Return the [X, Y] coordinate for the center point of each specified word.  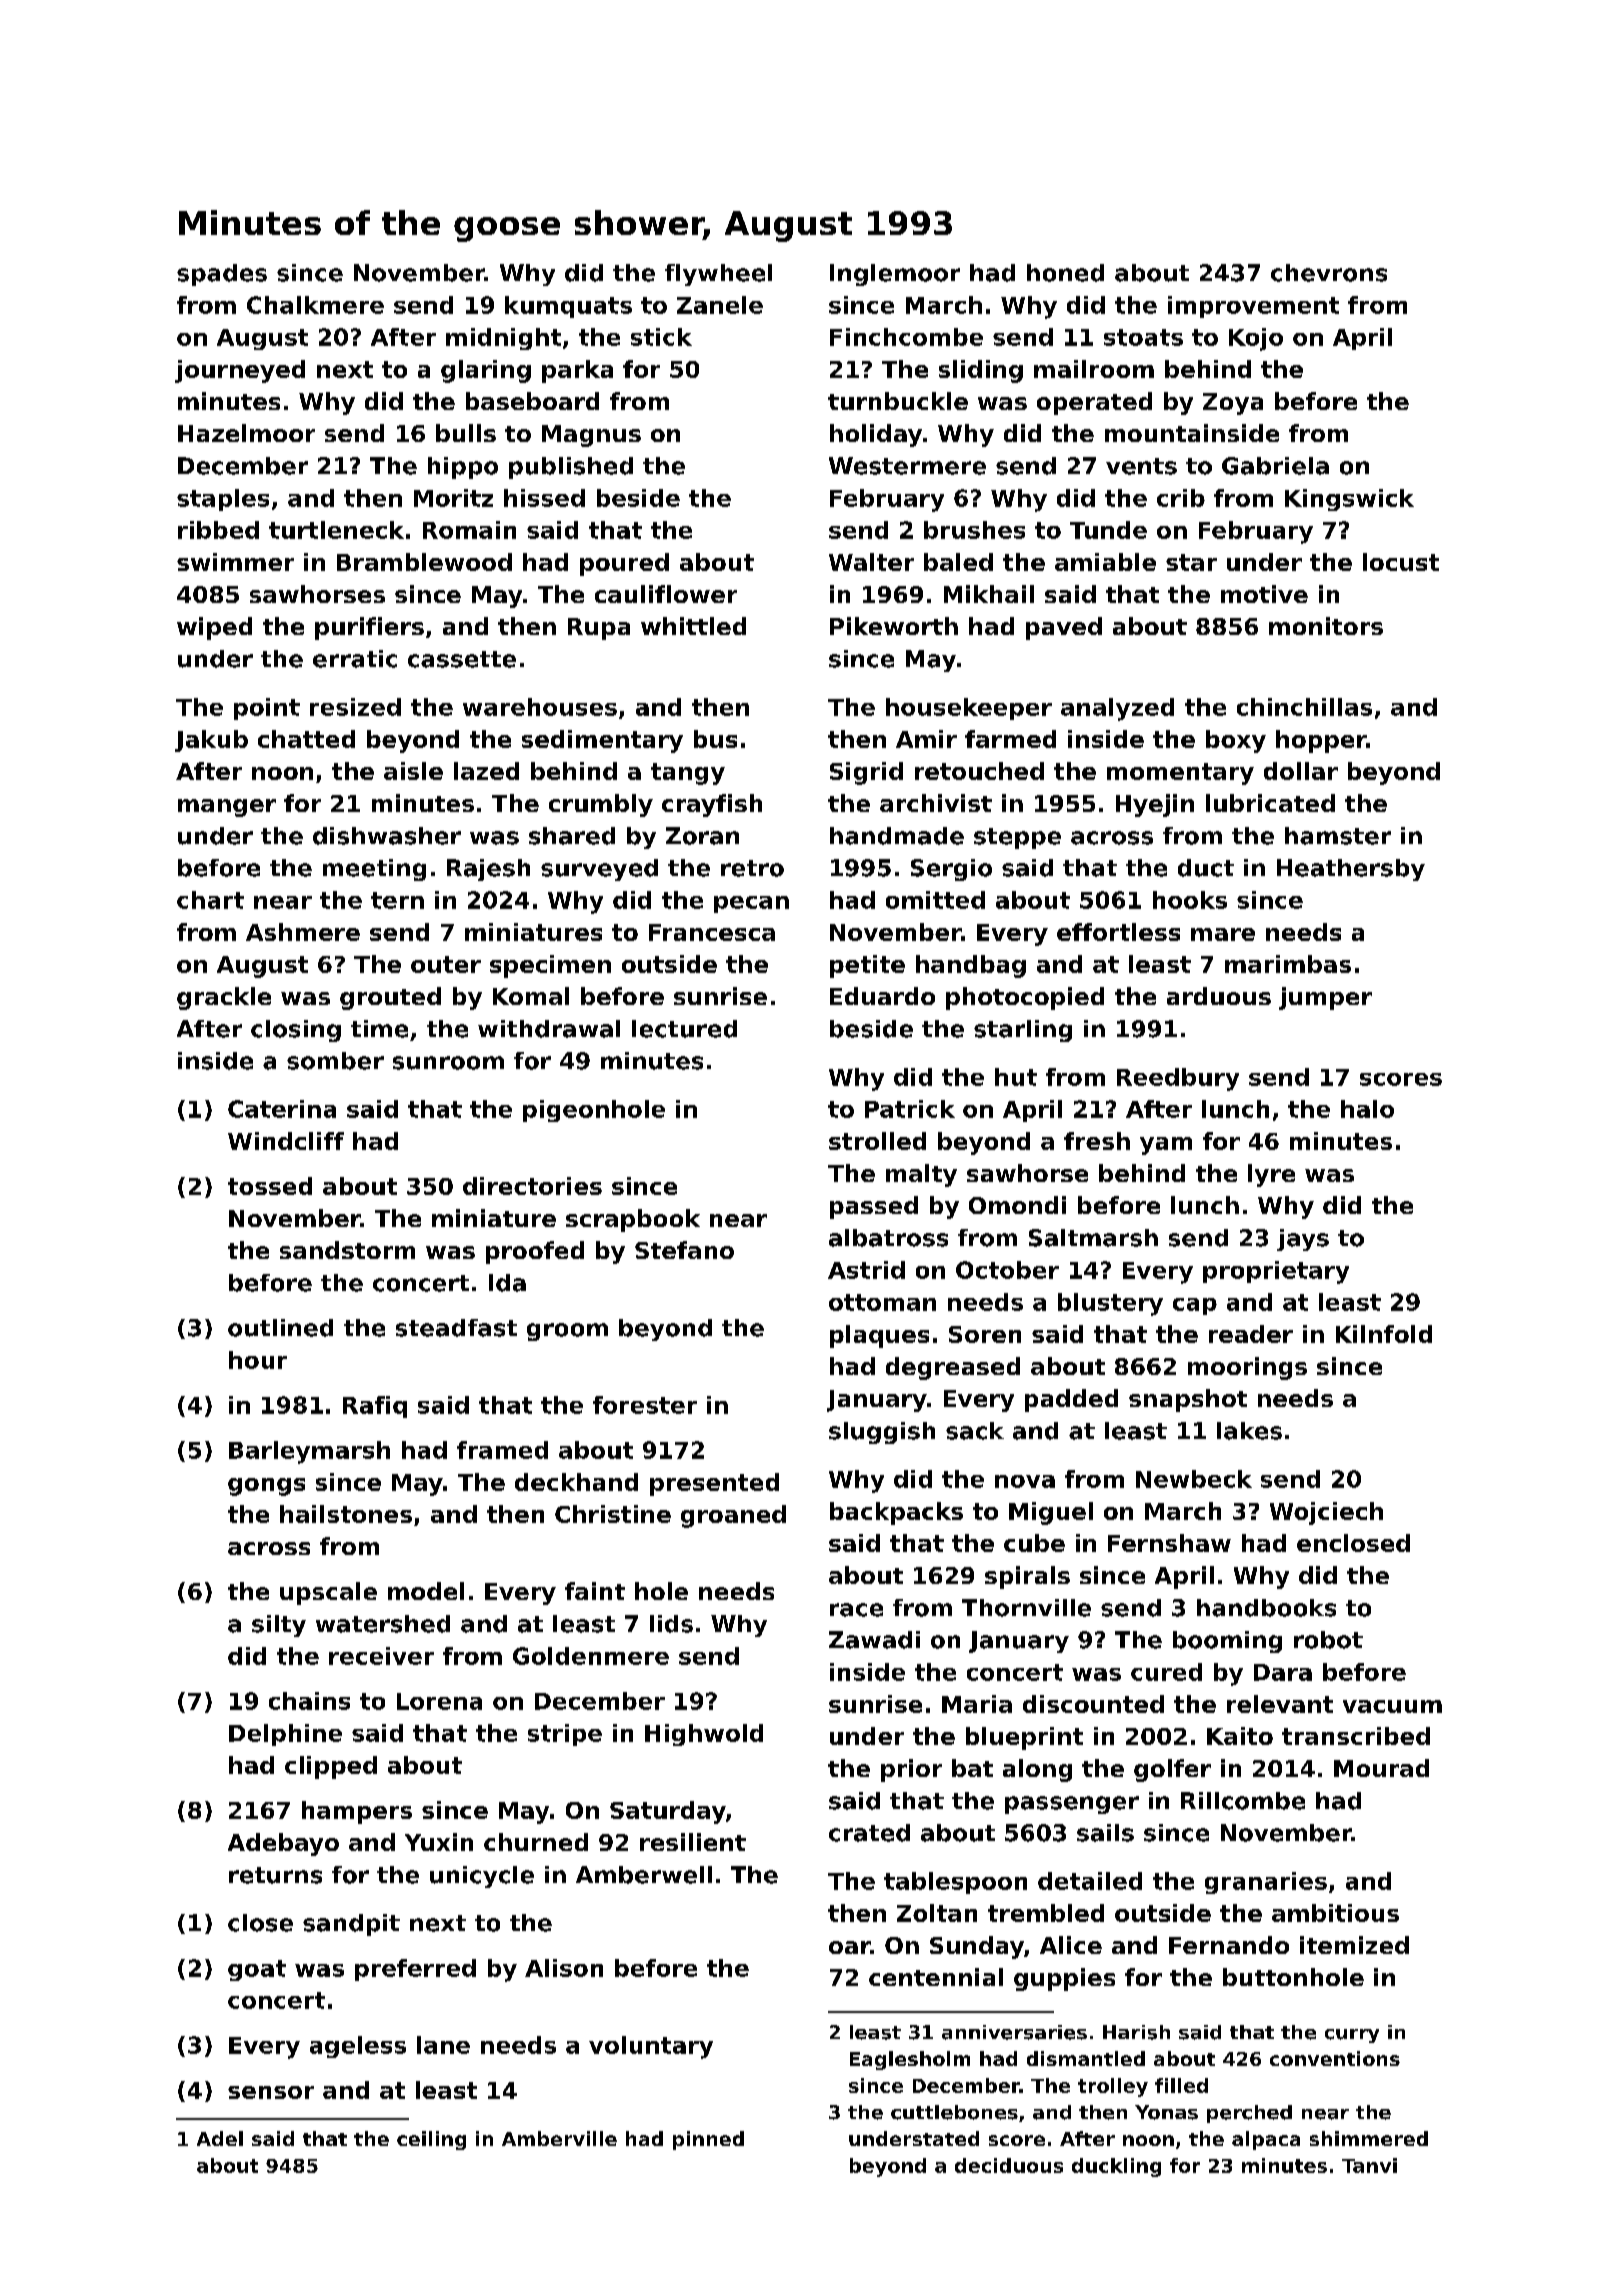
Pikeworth [894, 626]
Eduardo [882, 996]
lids [671, 1624]
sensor [271, 2092]
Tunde [1108, 530]
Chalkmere [315, 305]
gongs [266, 1487]
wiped [214, 628]
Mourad [1381, 1768]
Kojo [1256, 339]
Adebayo [283, 1844]
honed [1065, 273]
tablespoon [955, 1883]
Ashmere [303, 932]
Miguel [1051, 1513]
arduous [1219, 996]
